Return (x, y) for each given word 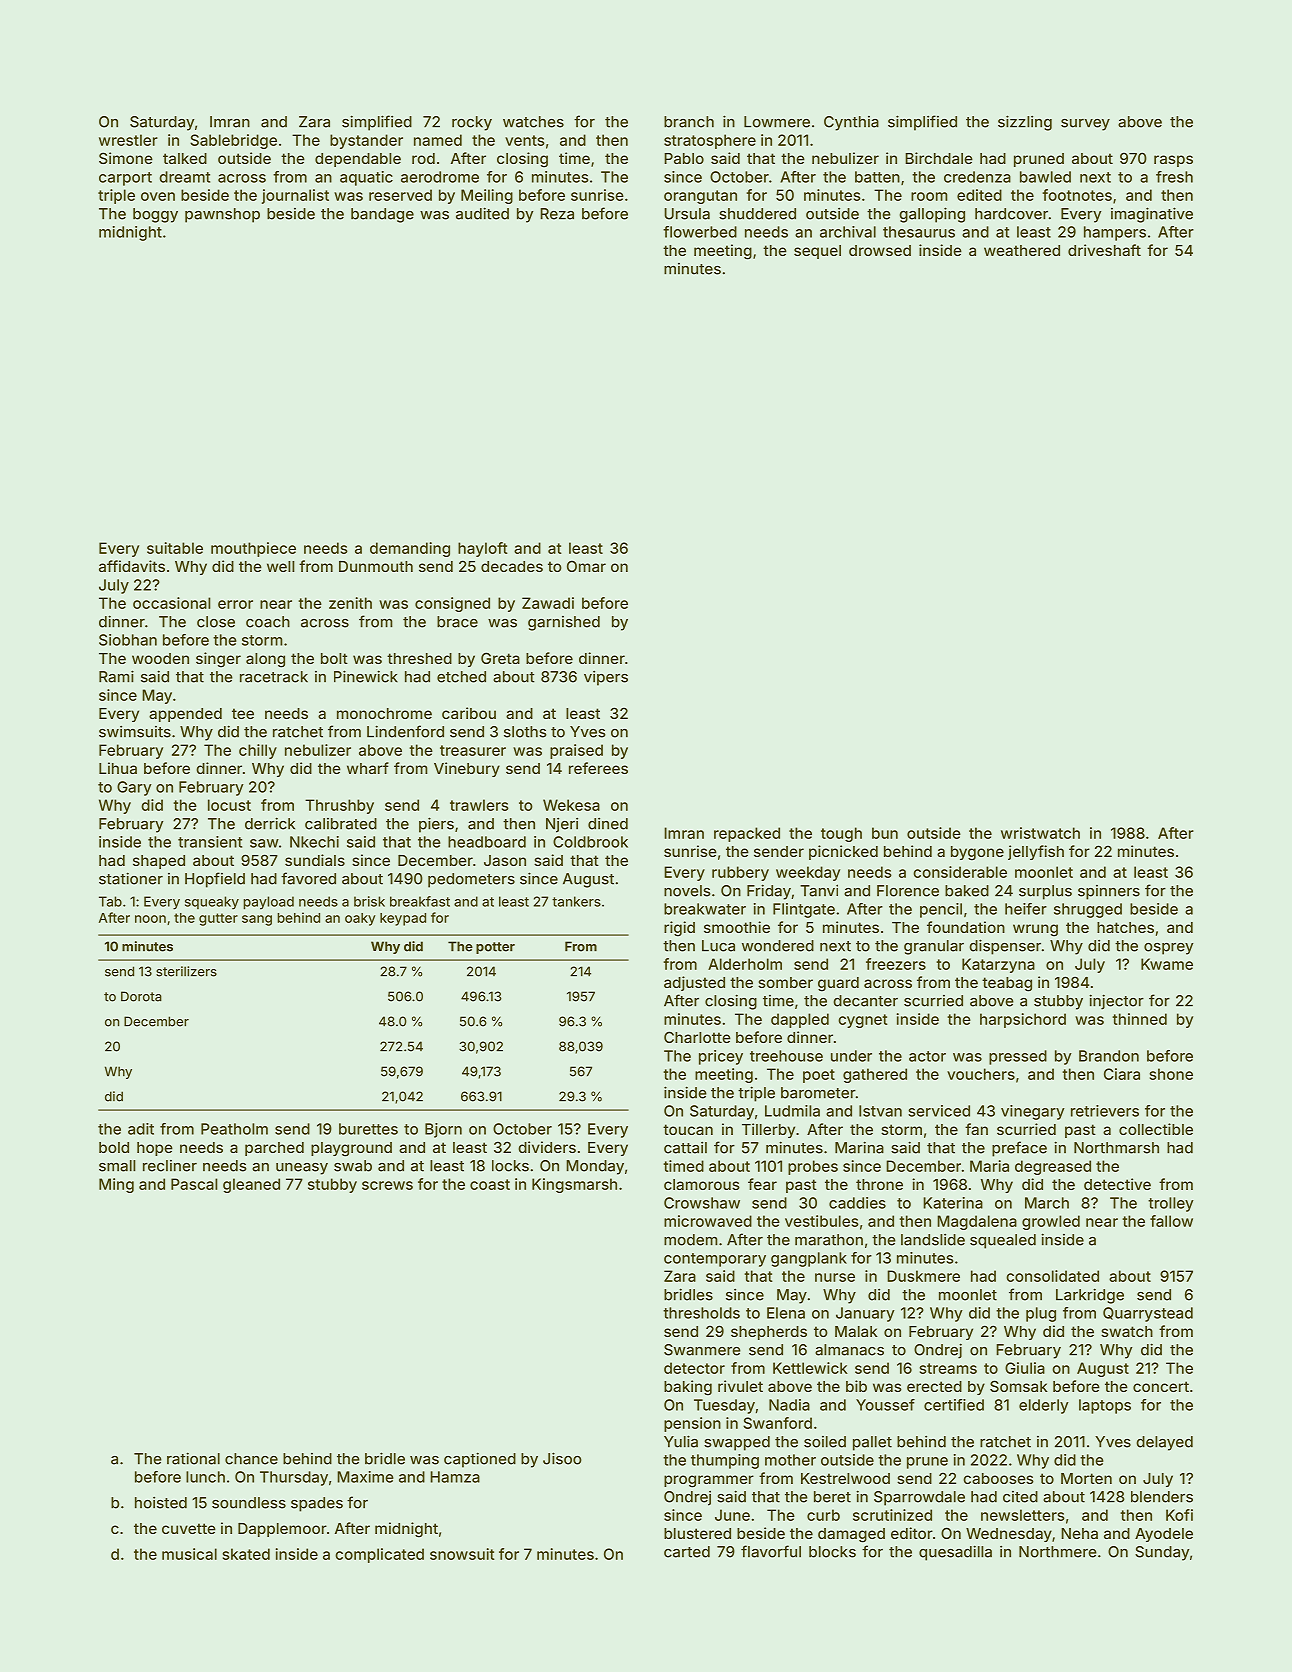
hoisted (161, 1502)
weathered (1022, 250)
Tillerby (768, 1130)
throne (879, 1184)
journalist (295, 196)
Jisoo (562, 1458)
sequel (817, 252)
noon (150, 919)
